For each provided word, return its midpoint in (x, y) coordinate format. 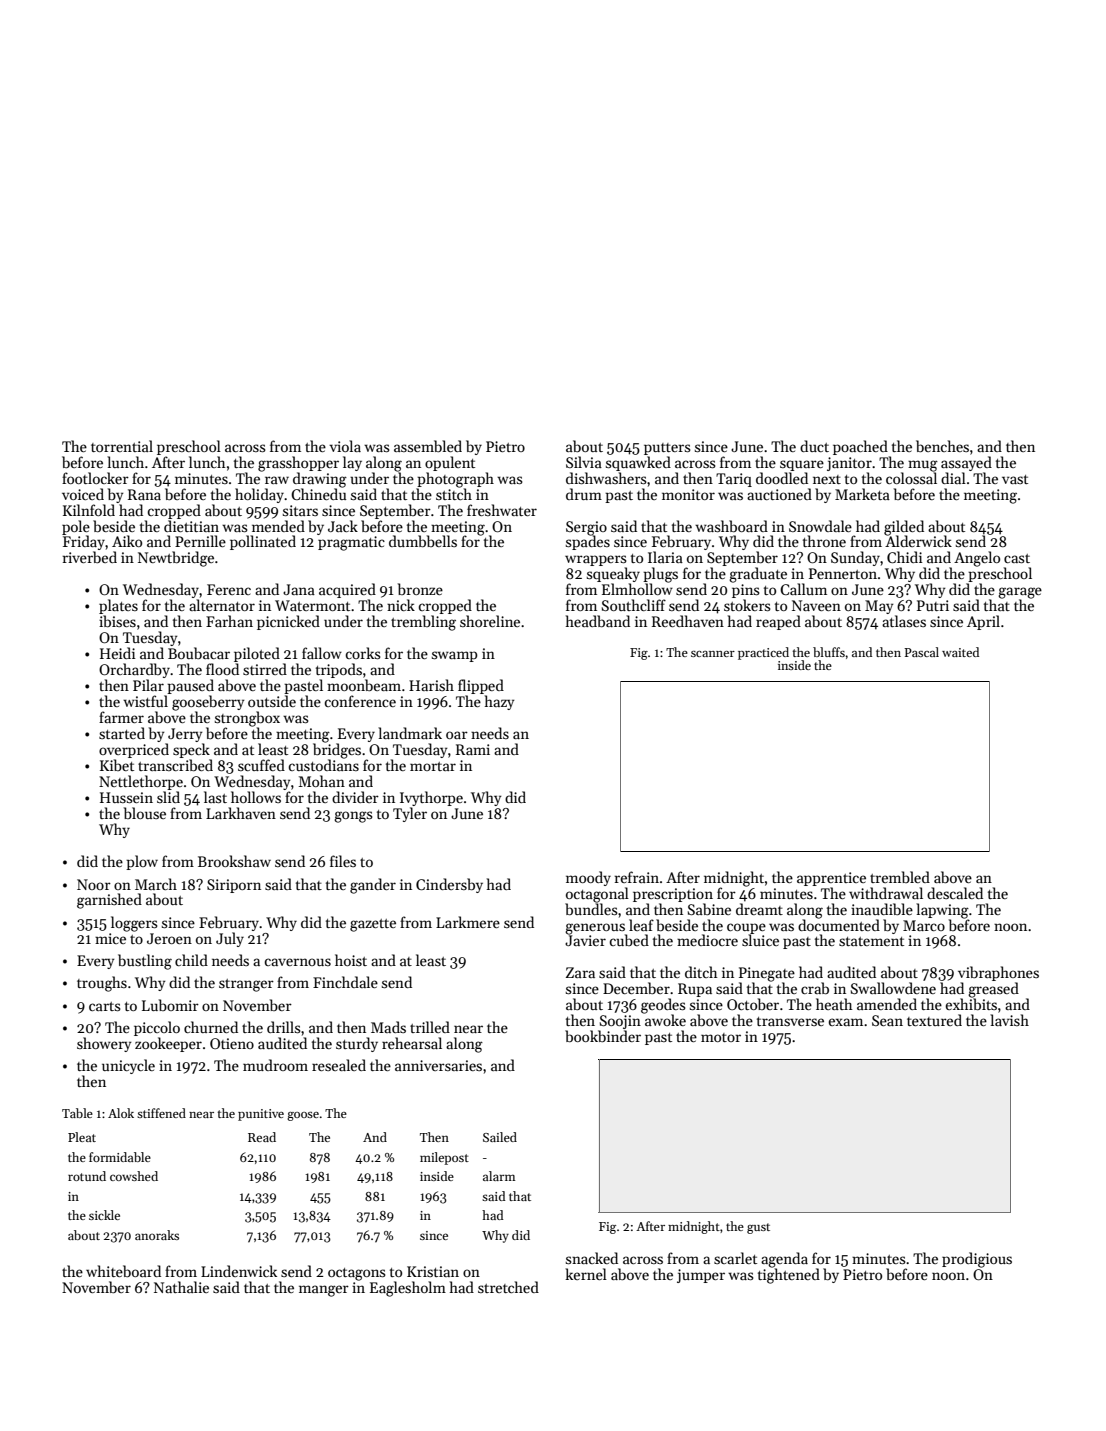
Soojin (620, 1022)
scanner (713, 654)
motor (721, 1037)
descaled (955, 893)
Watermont (312, 605)
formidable (120, 1157)
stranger (246, 985)
